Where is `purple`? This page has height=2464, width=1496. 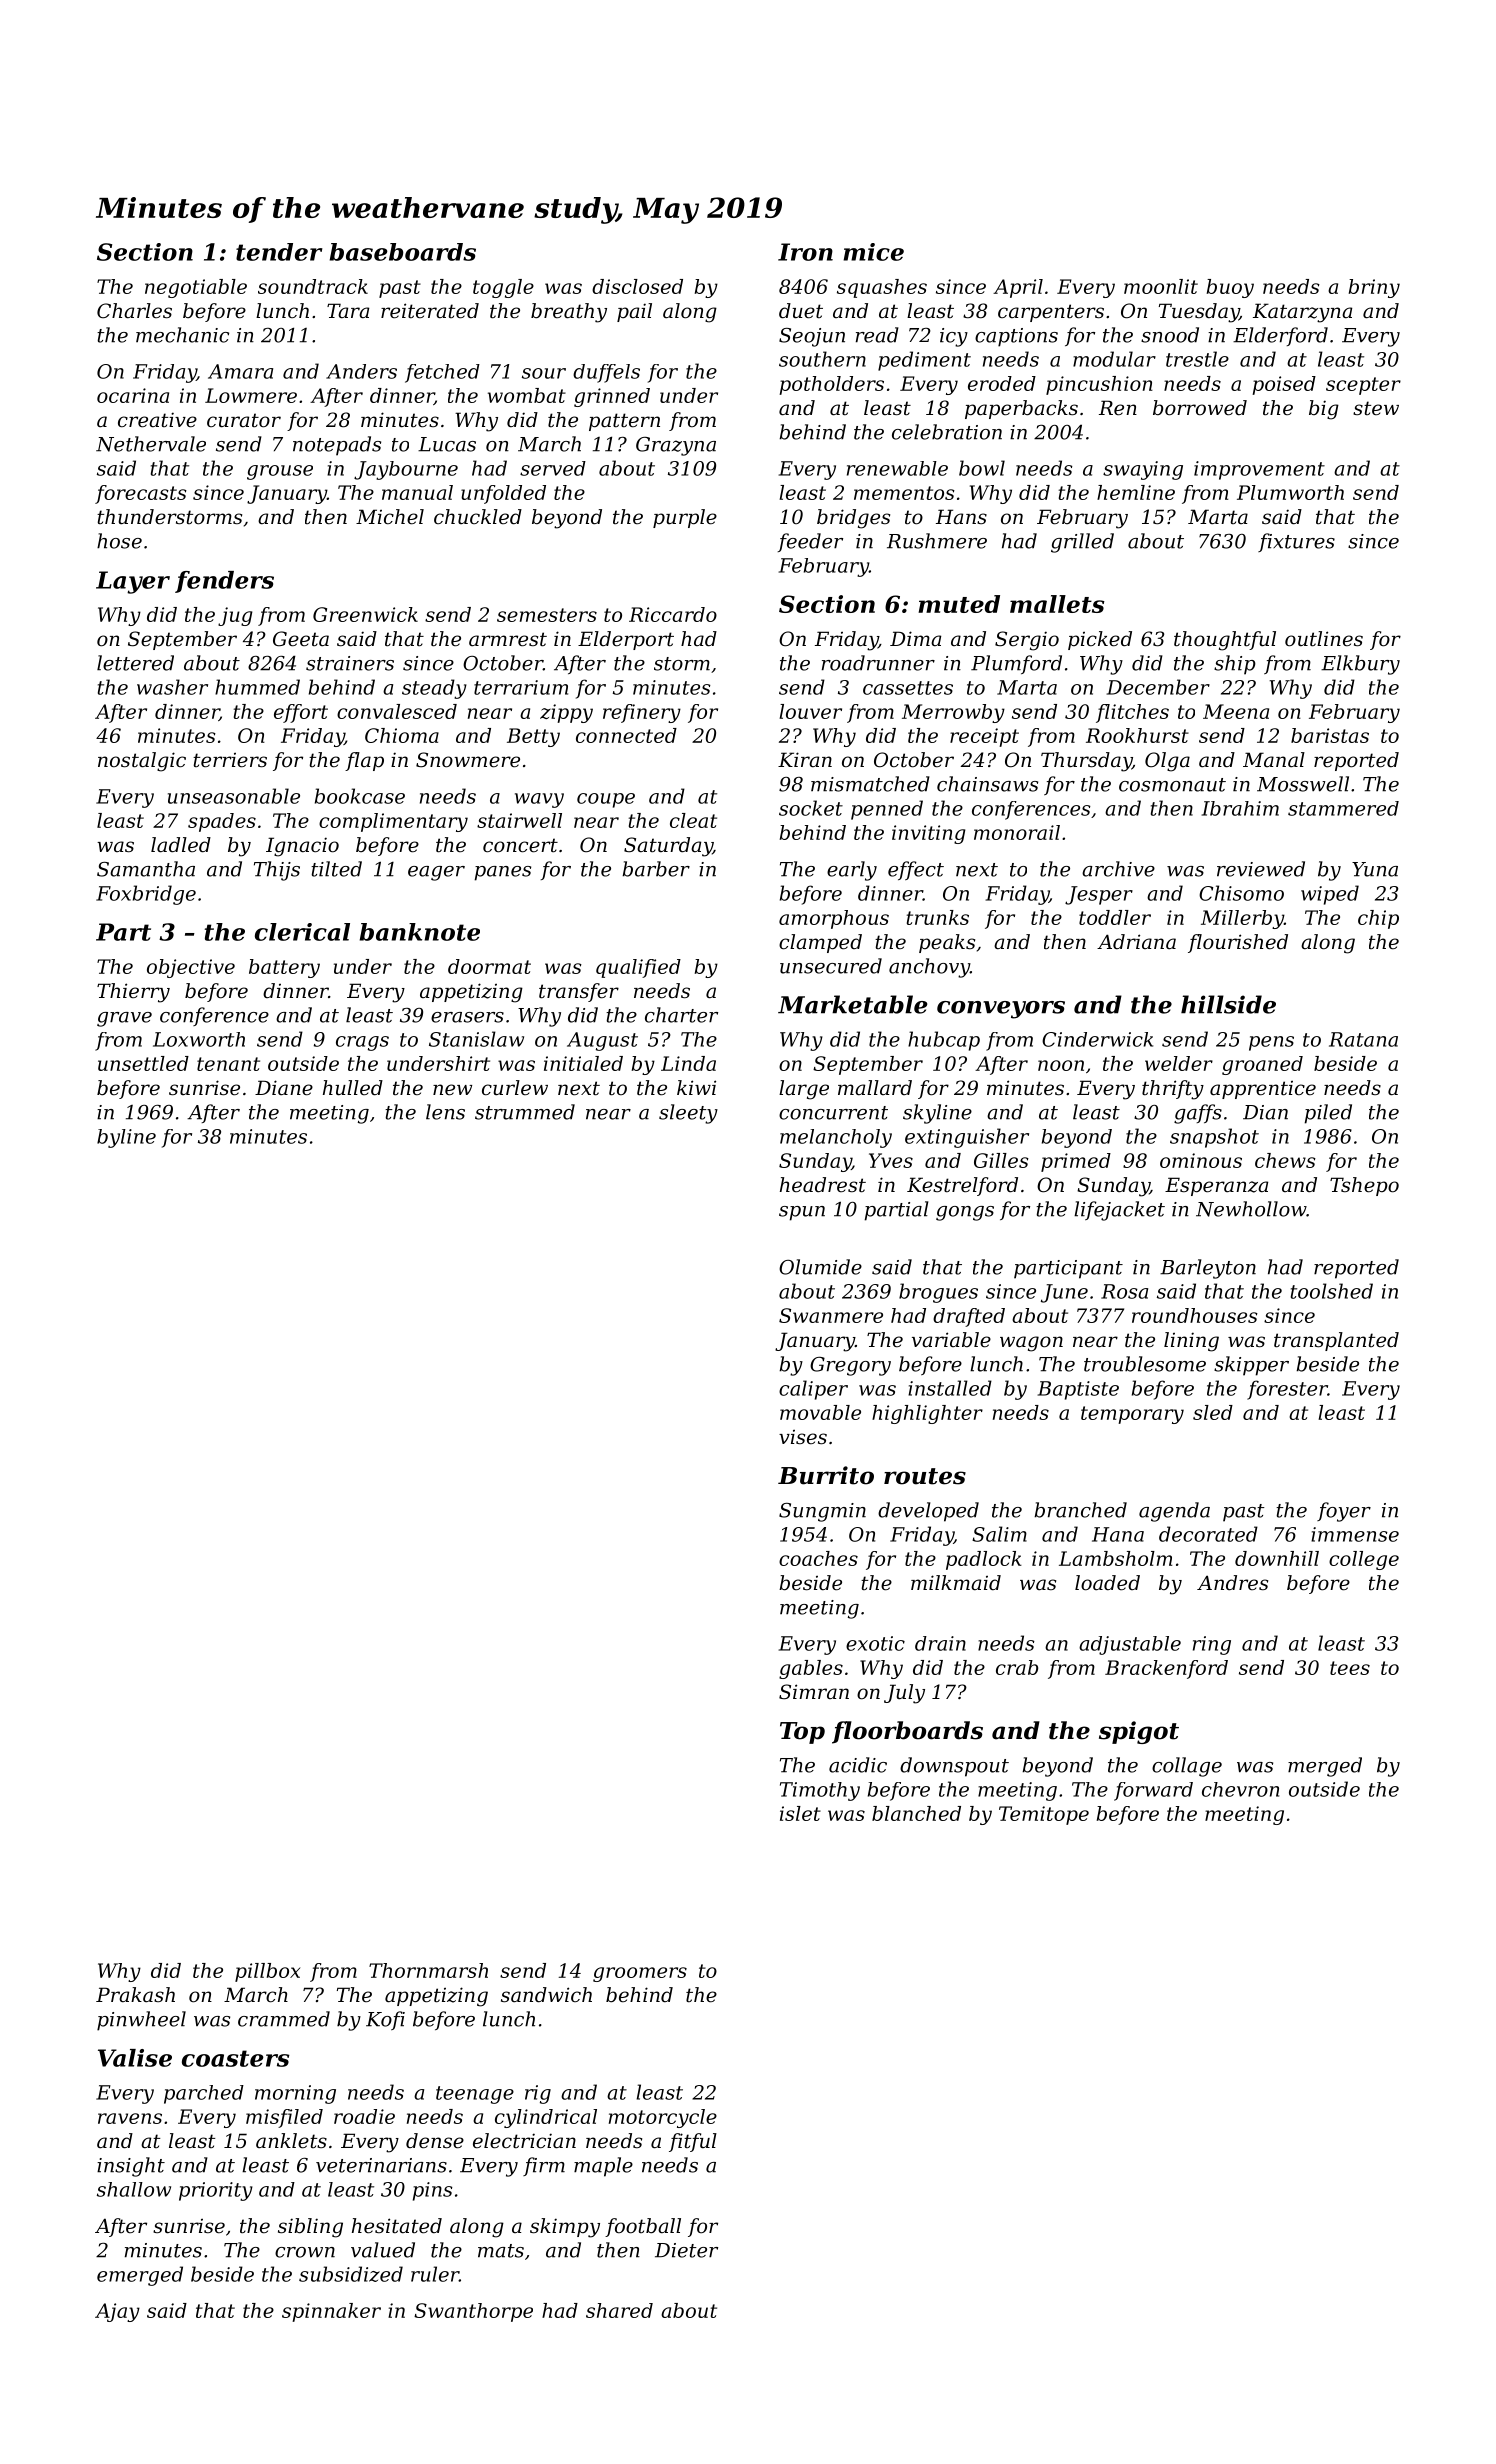 purple is located at coordinates (685, 518).
